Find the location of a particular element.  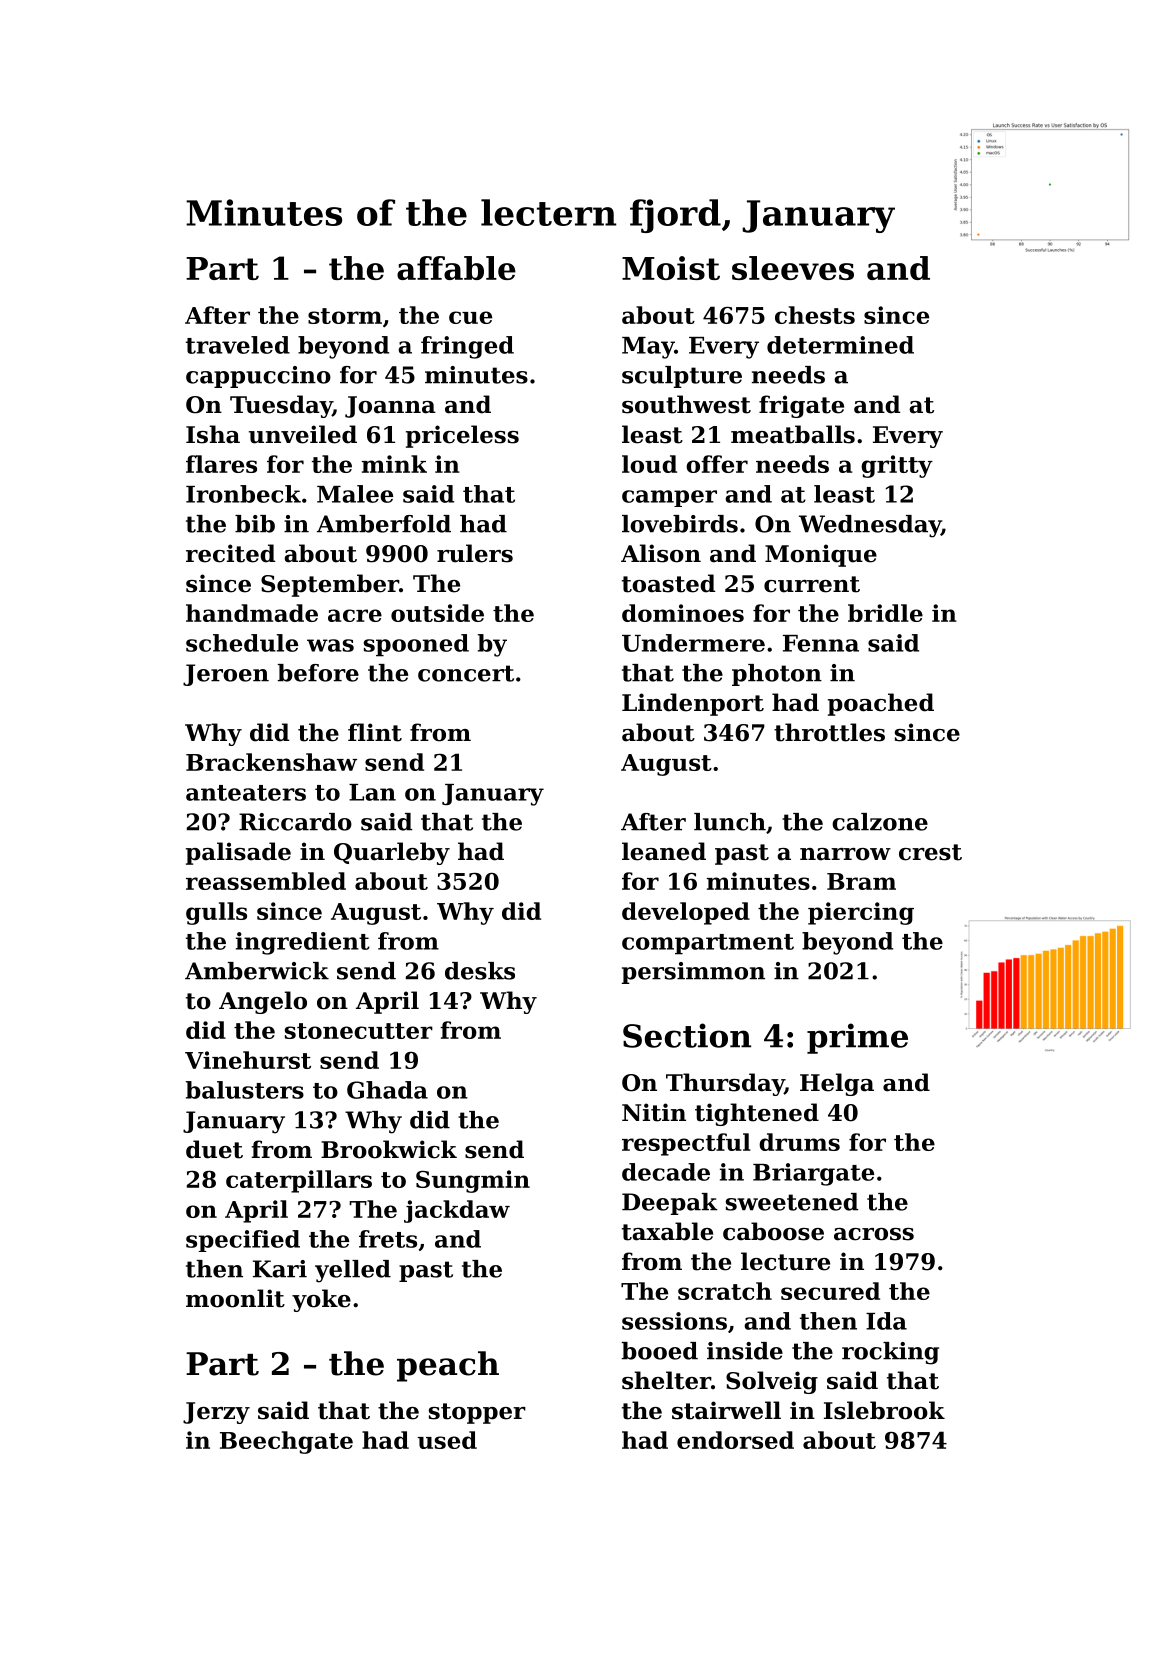

yelled is located at coordinates (353, 1271).
